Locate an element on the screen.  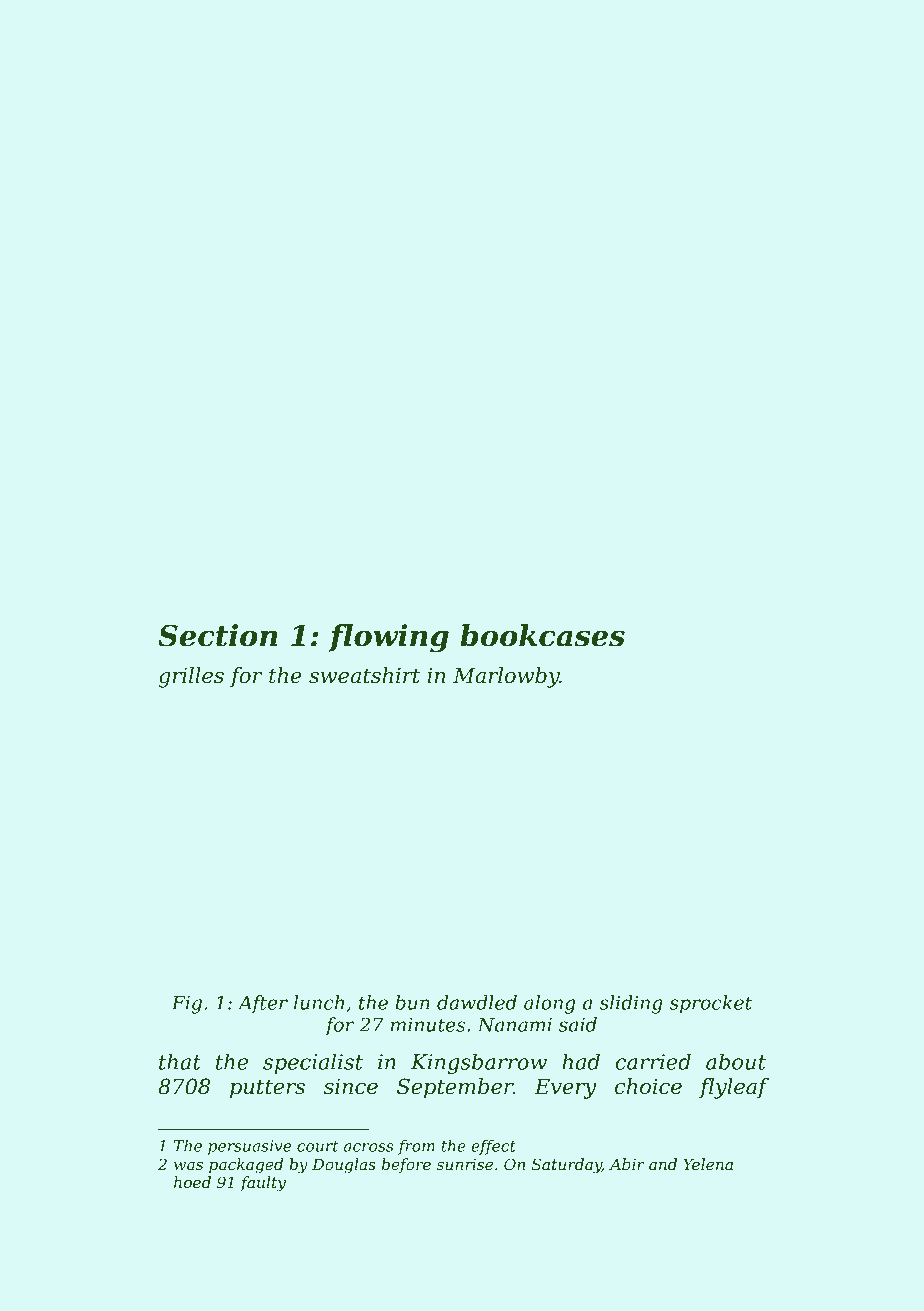
sprocket is located at coordinates (710, 1004).
